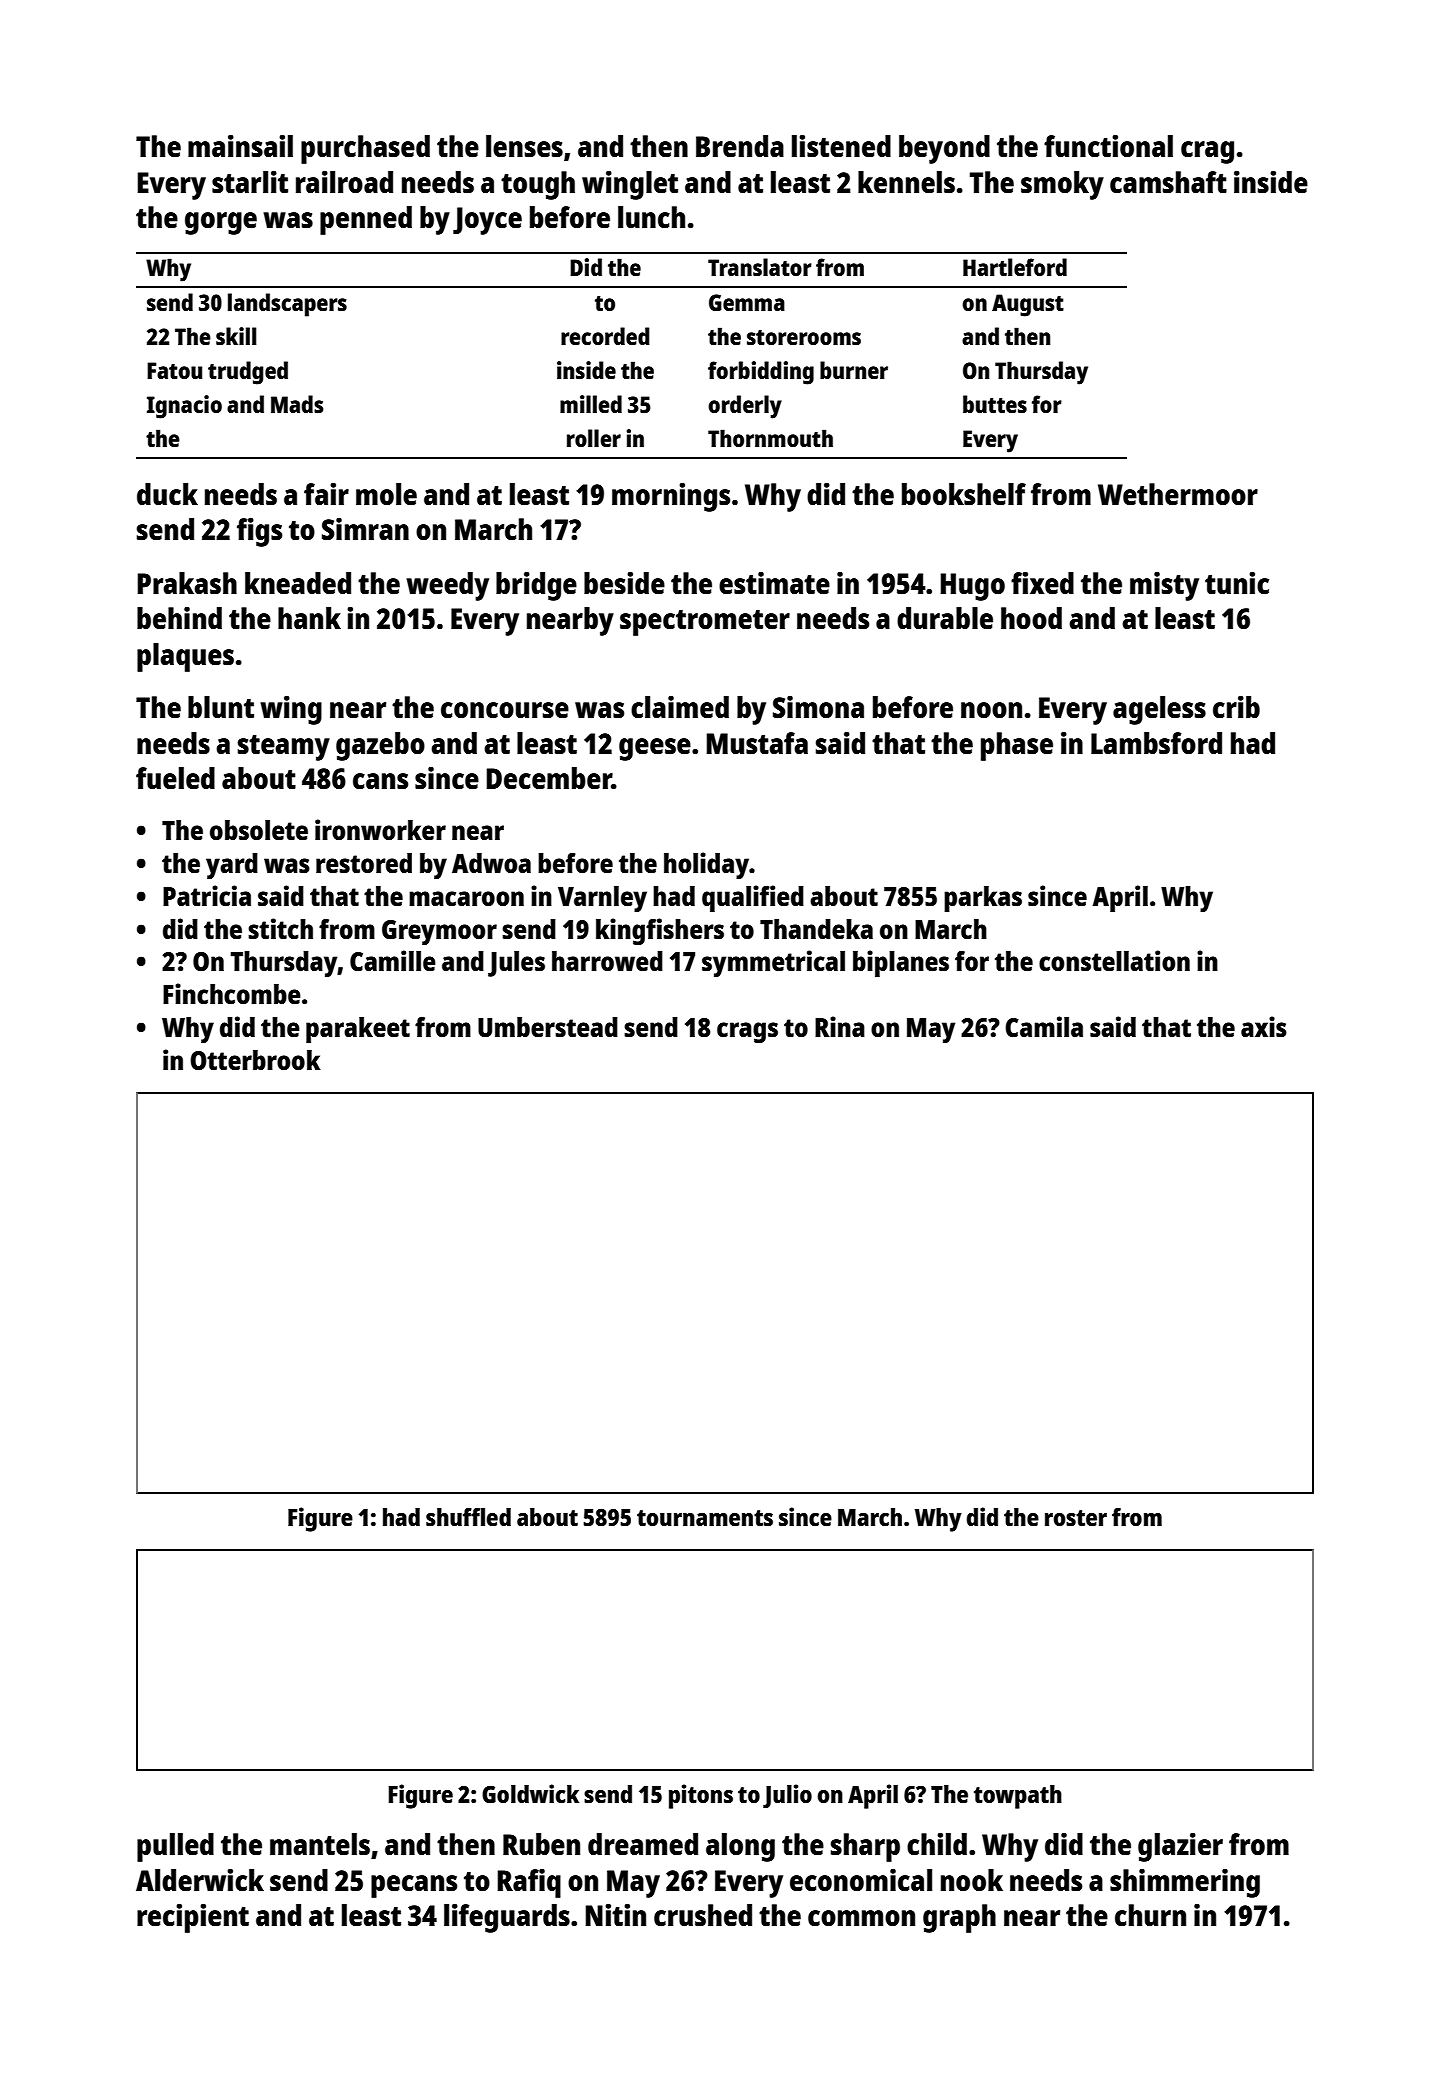  I want to click on functional, so click(1108, 146).
